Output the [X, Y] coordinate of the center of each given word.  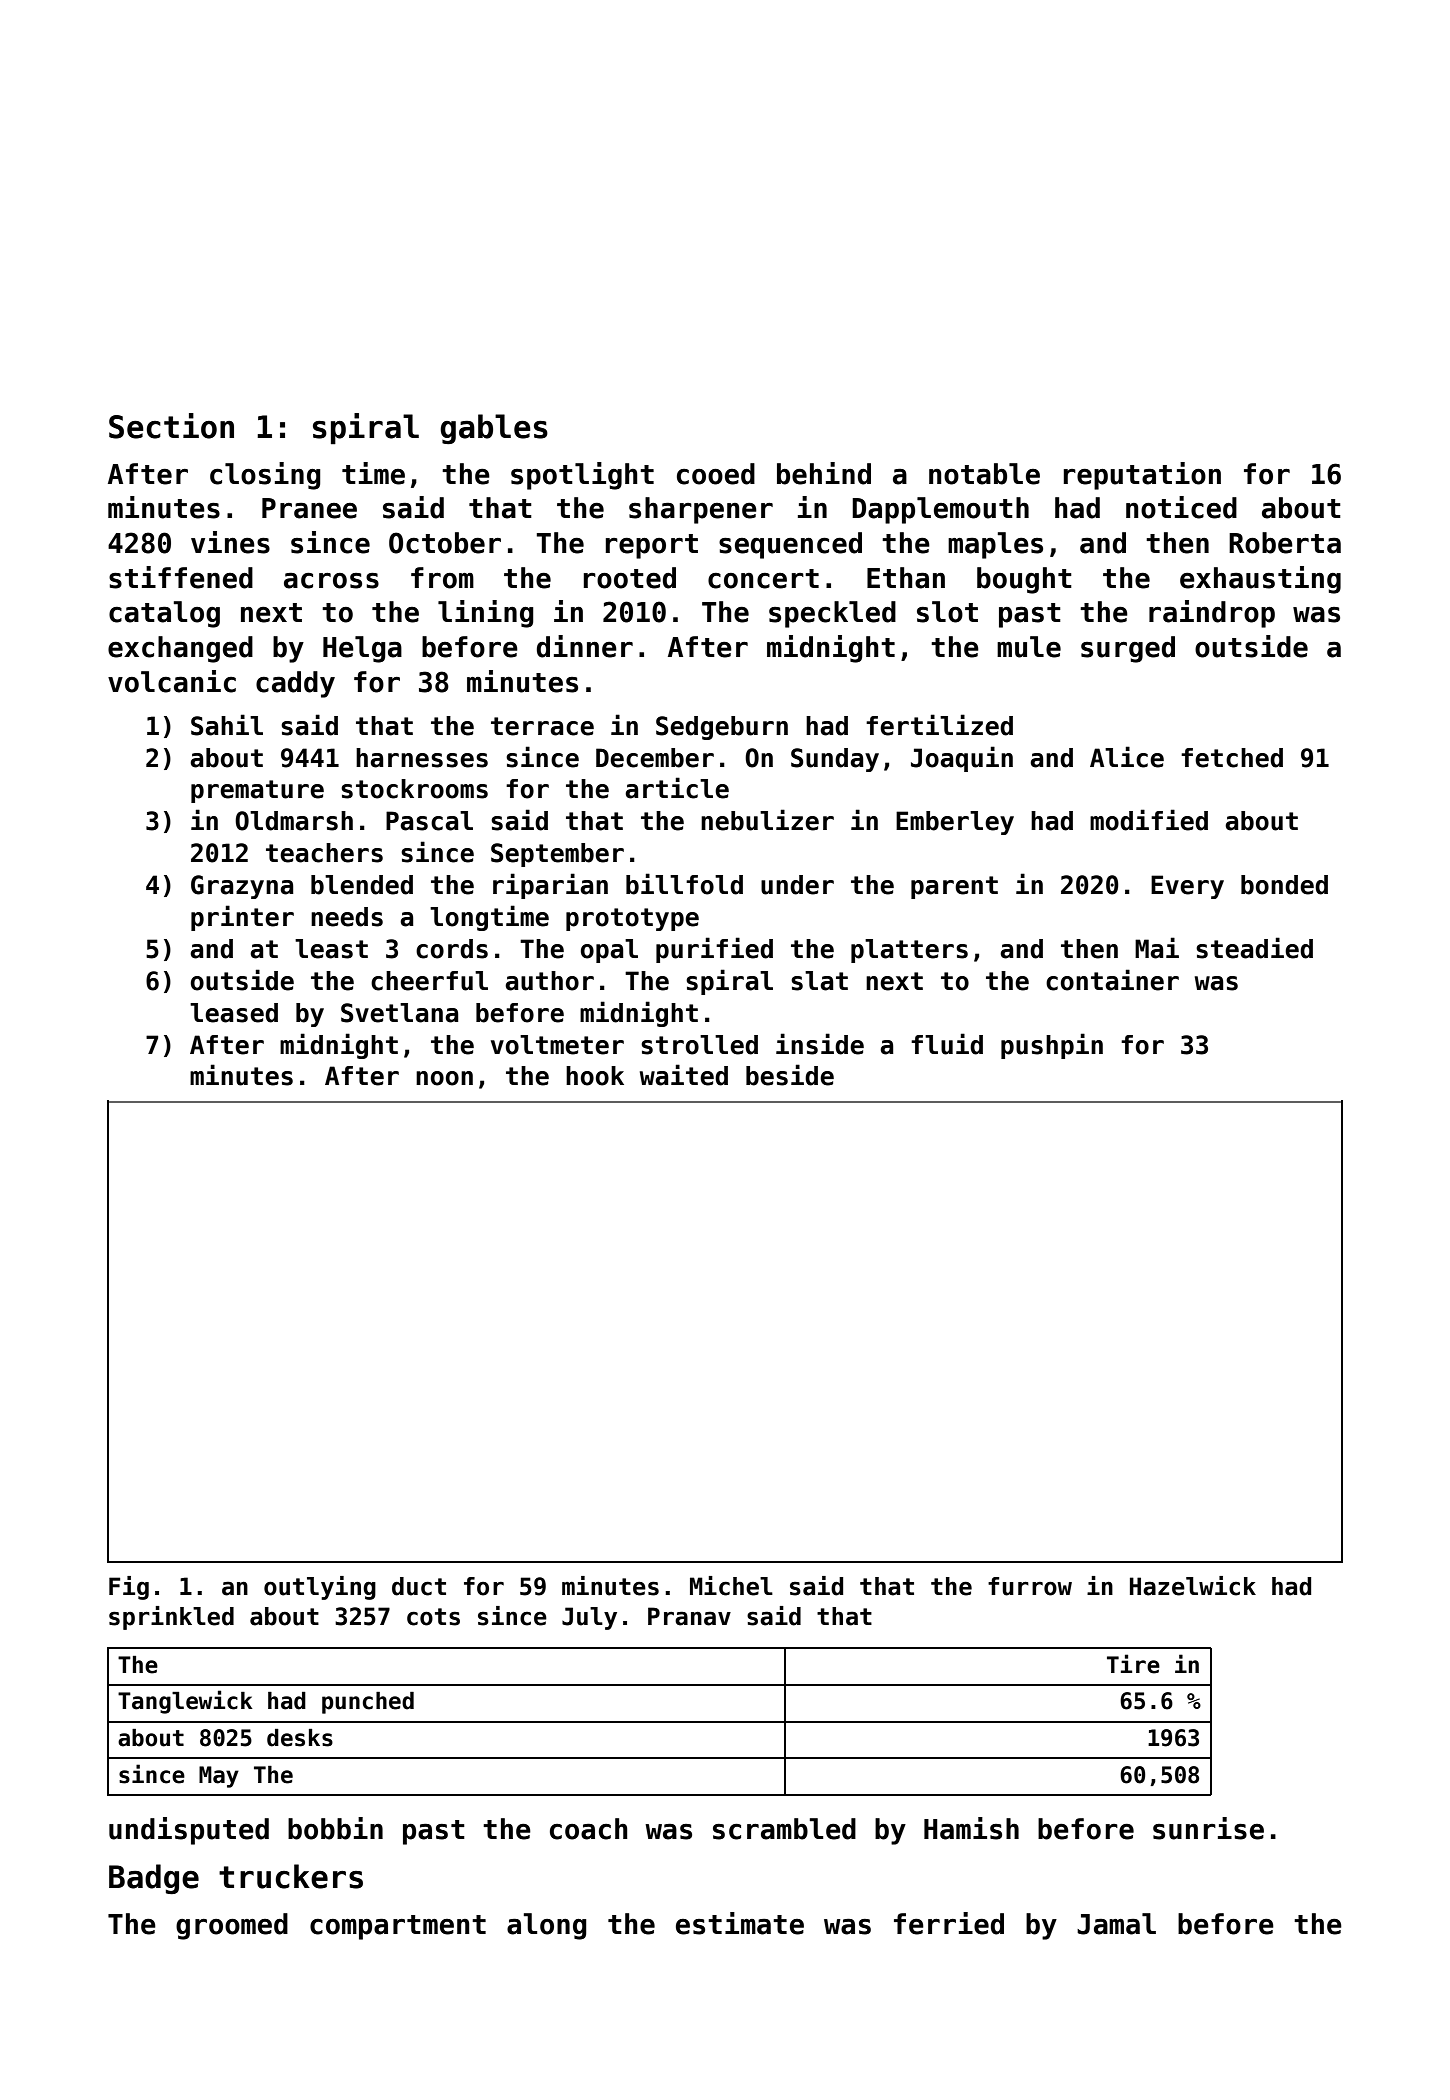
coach [589, 1829]
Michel [731, 1586]
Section [171, 426]
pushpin [1052, 1046]
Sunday [835, 760]
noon [444, 1078]
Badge [154, 1879]
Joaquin [962, 759]
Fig [129, 1588]
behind [824, 473]
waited [684, 1075]
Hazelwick [1193, 1586]
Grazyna [242, 887]
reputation [1142, 476]
